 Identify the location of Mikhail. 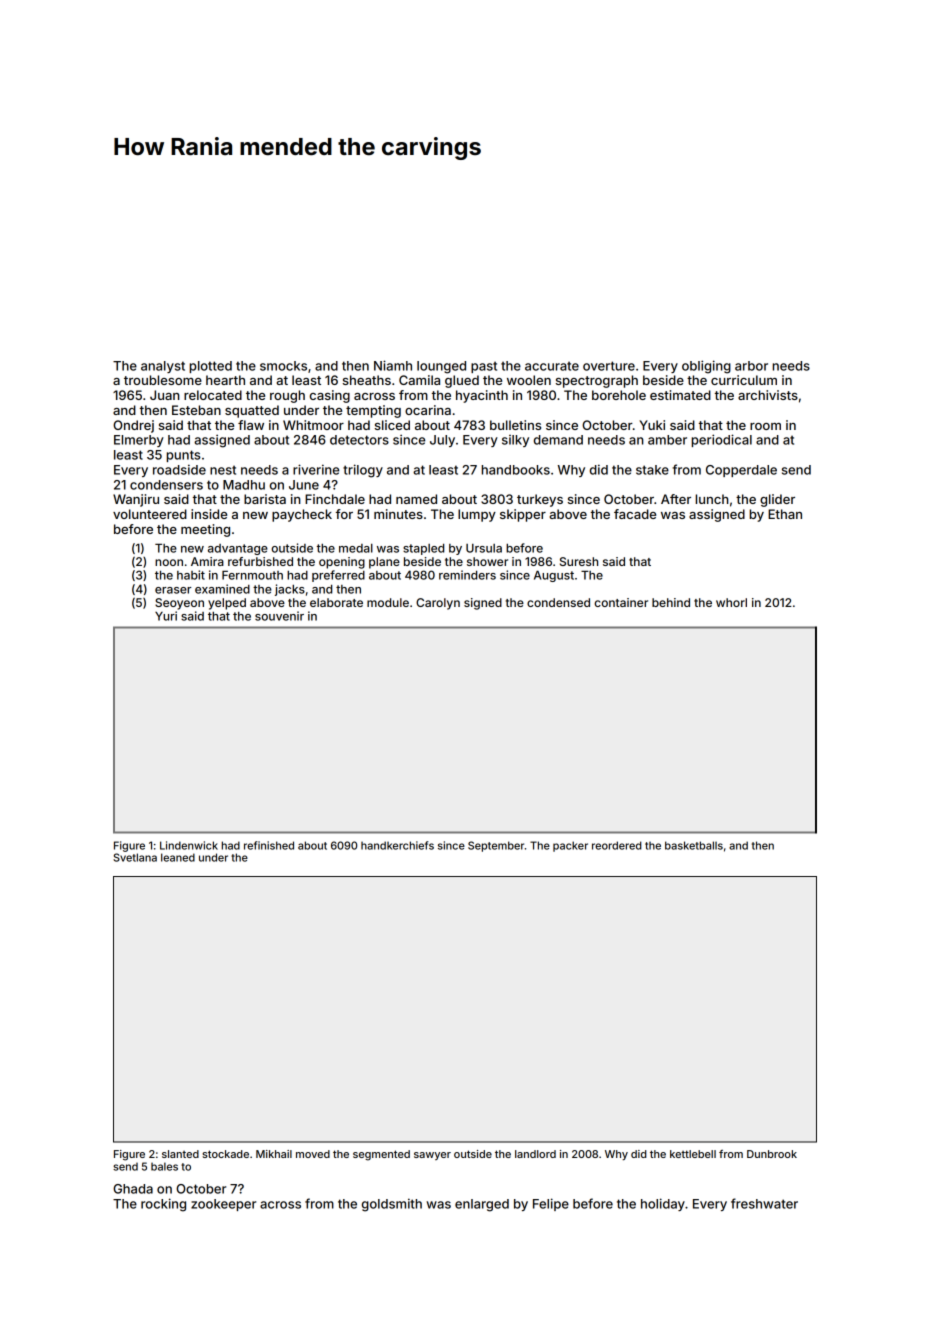
(274, 1154).
